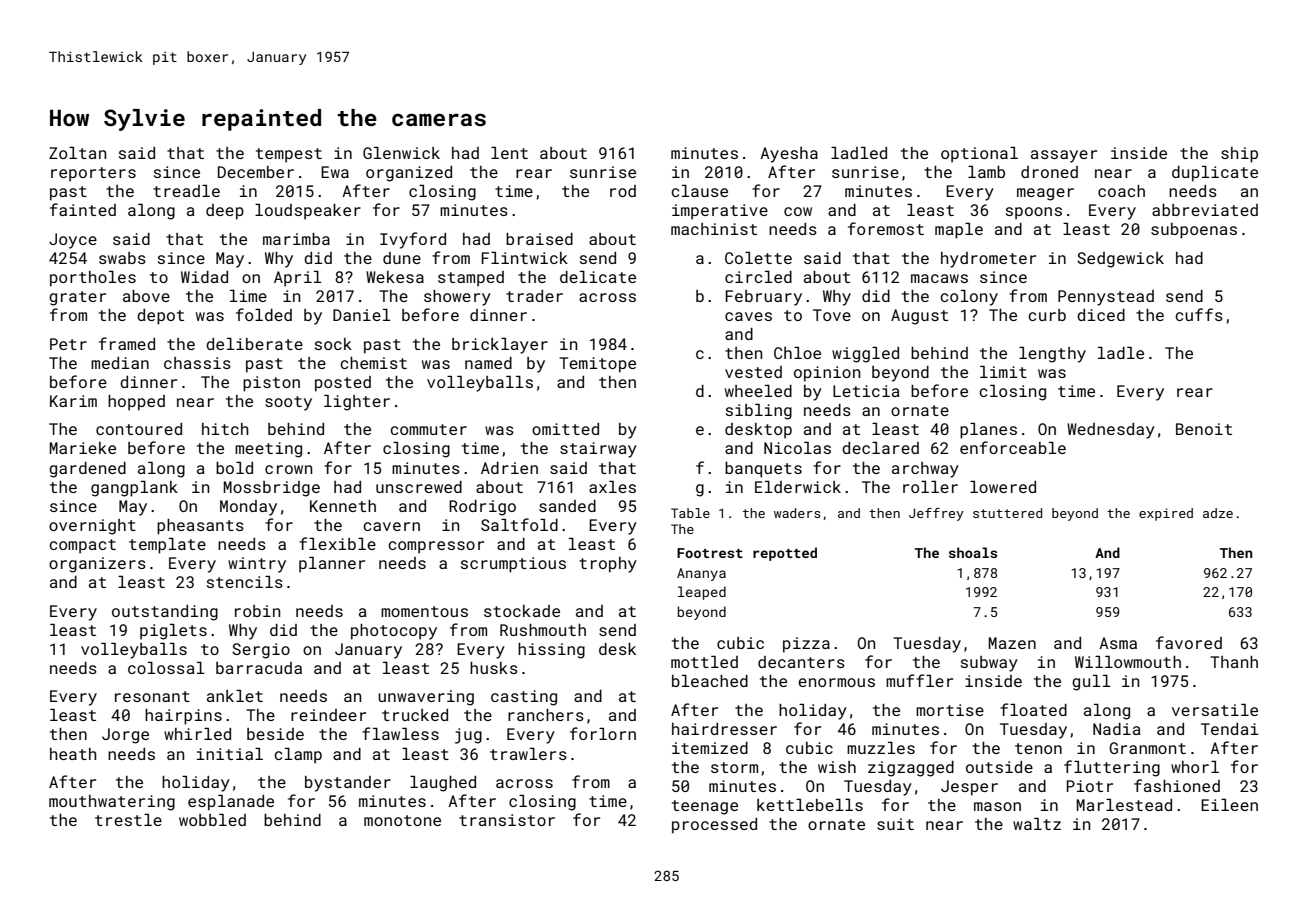 The image size is (1308, 924). Describe the element at coordinates (710, 681) in the screenshot. I see `bleached` at that location.
